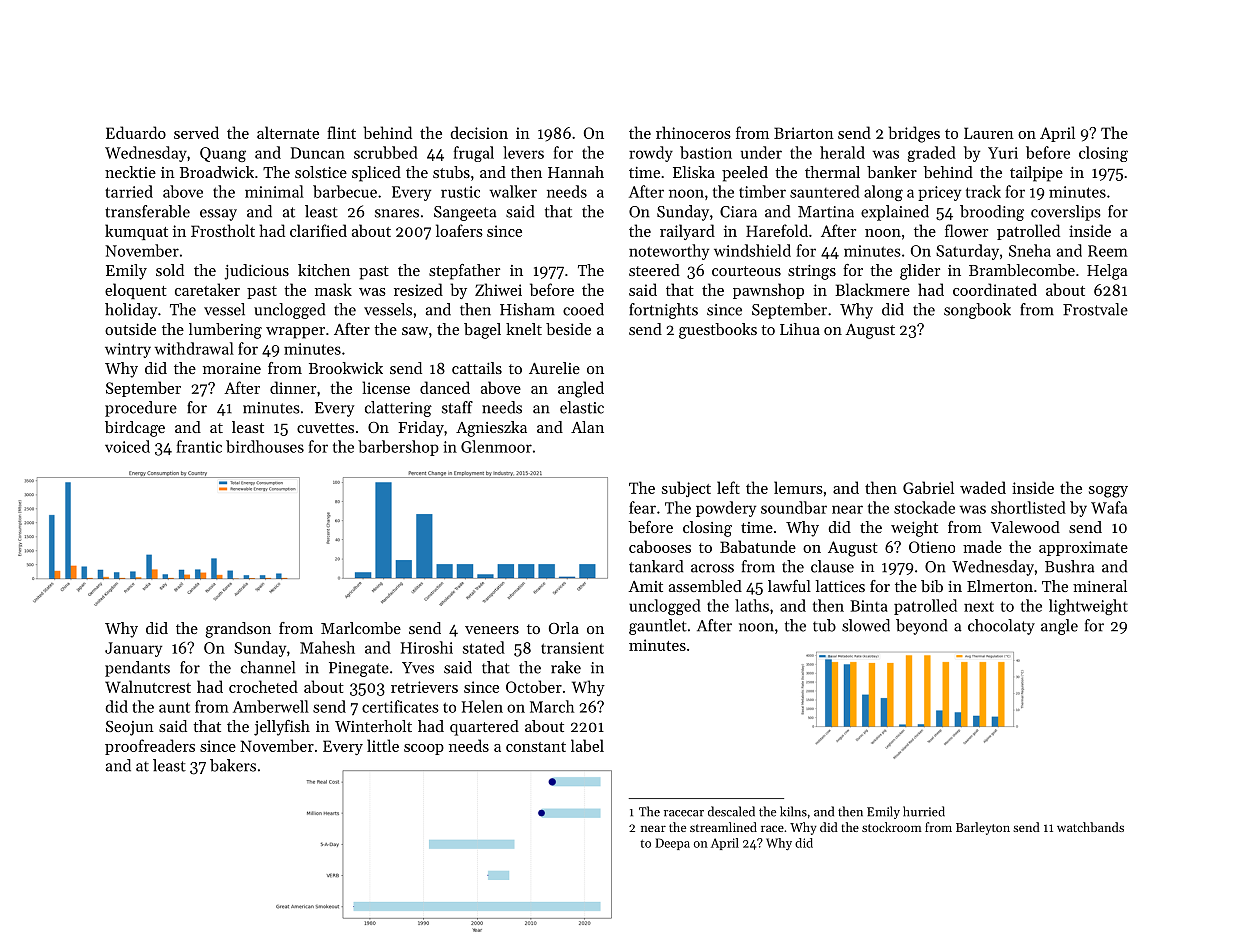  What do you see at coordinates (256, 272) in the page?
I see `judicious` at bounding box center [256, 272].
